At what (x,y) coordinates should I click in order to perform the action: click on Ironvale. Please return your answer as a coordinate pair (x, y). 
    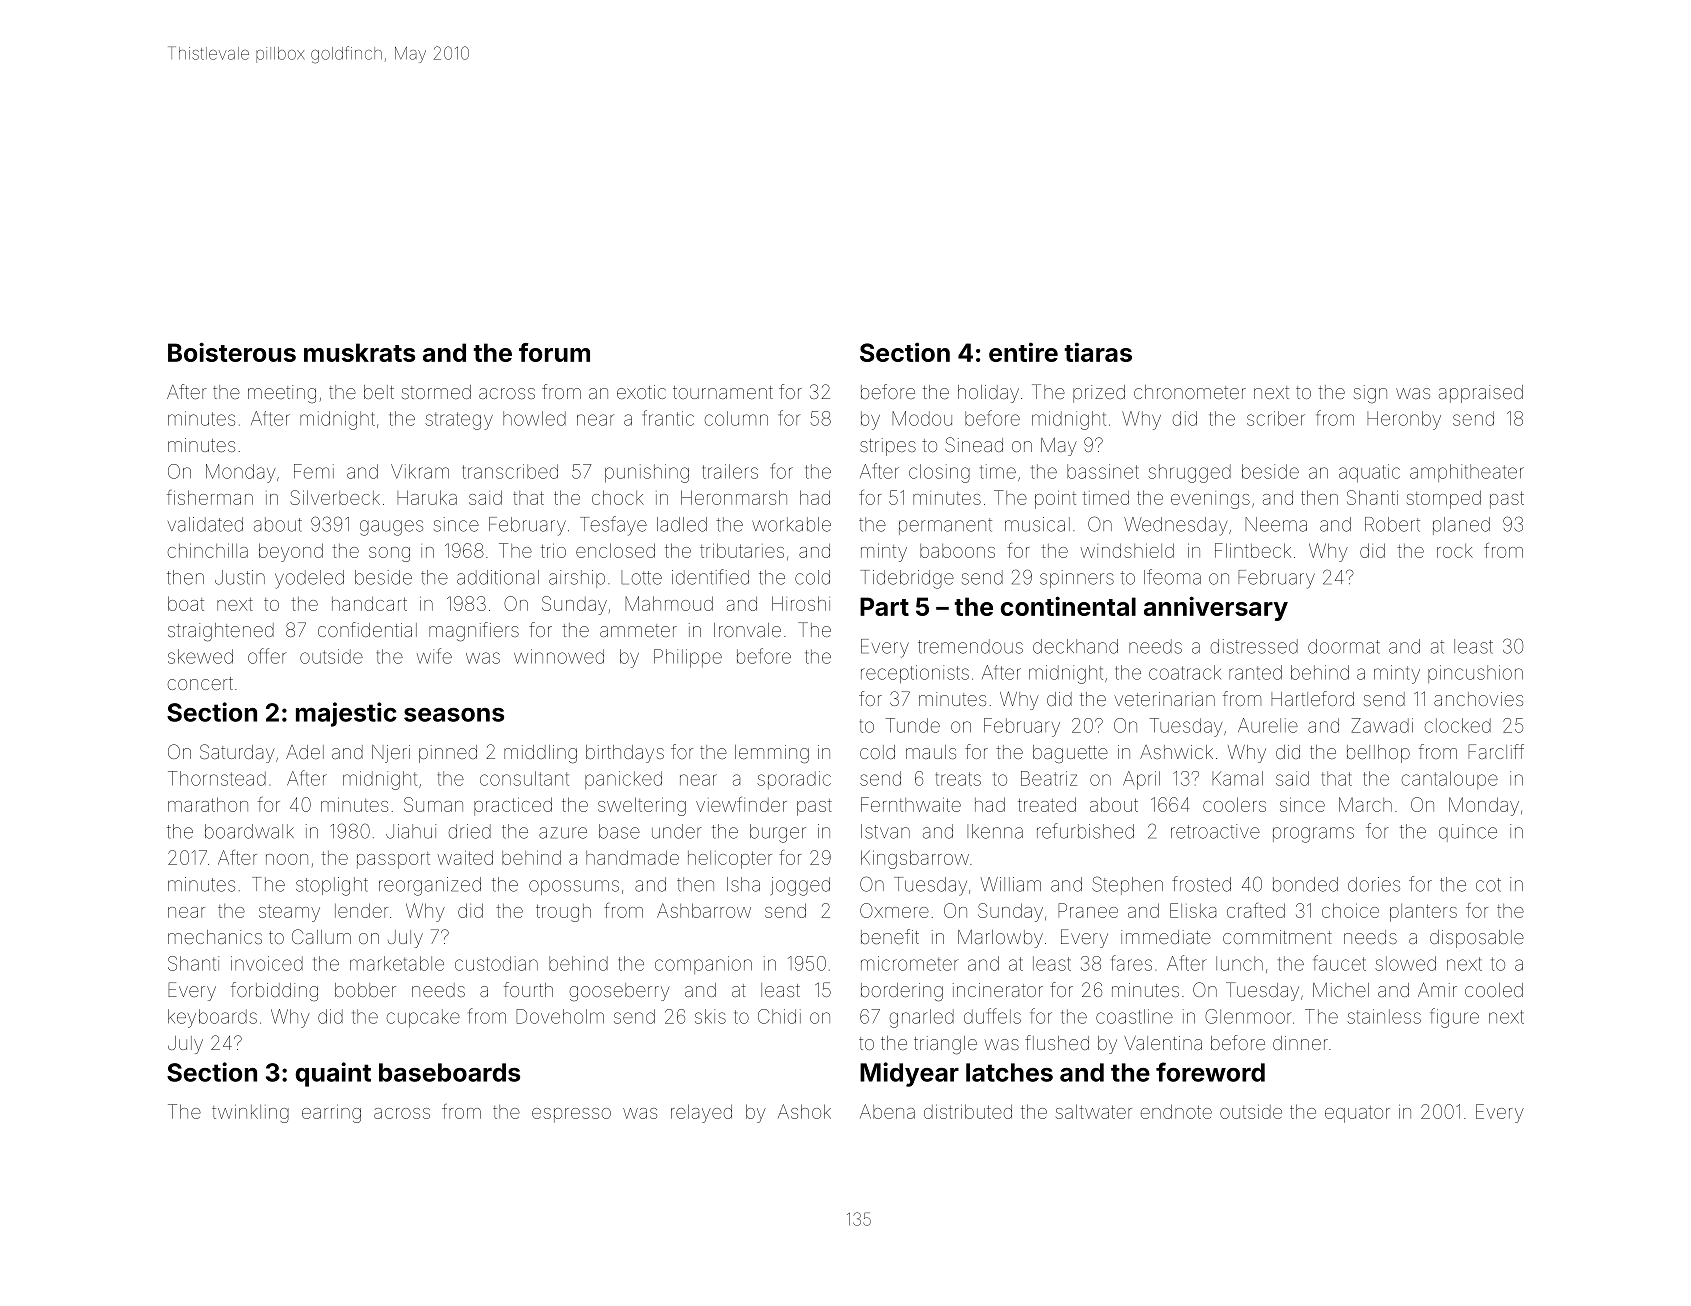
    Looking at the image, I should click on (747, 630).
